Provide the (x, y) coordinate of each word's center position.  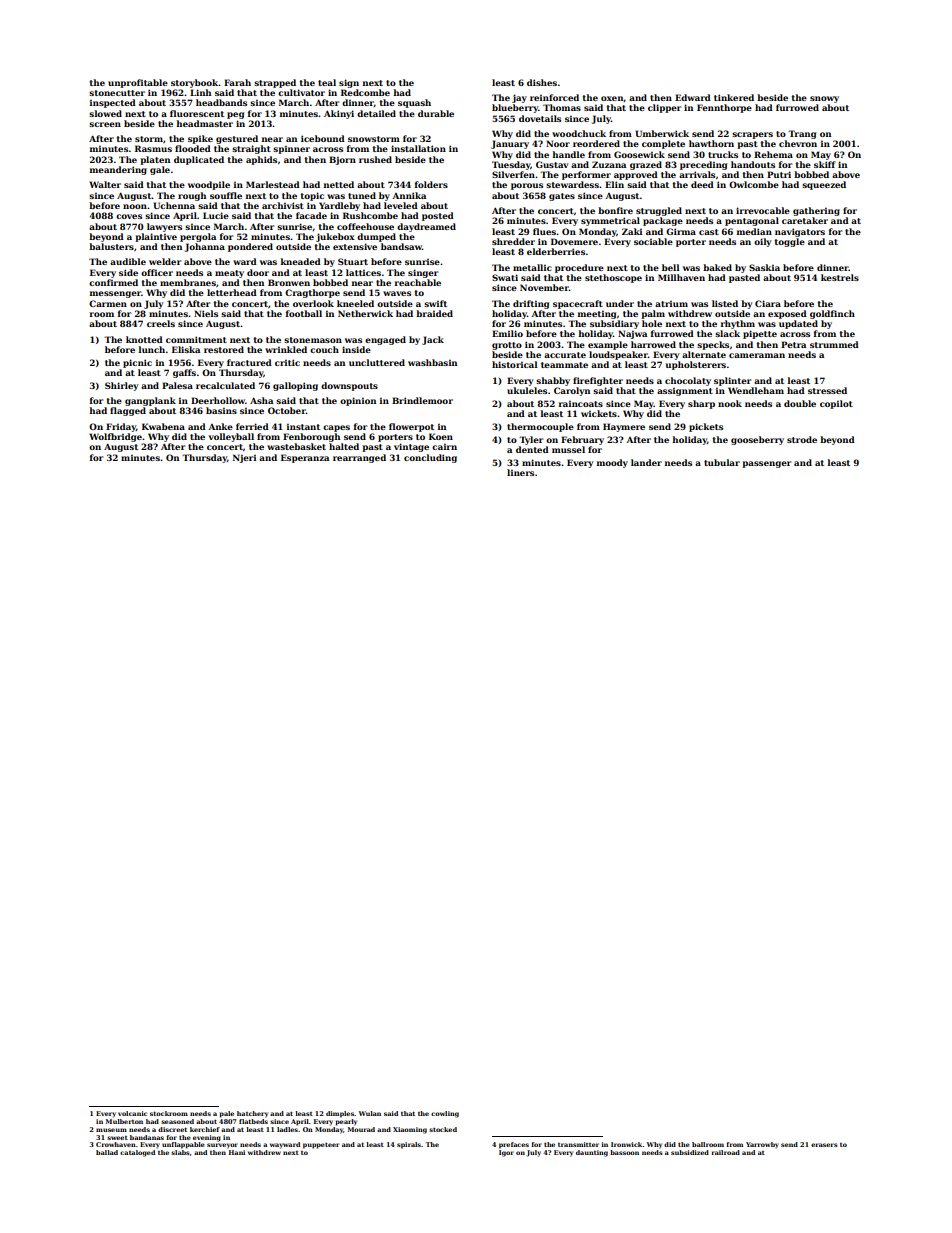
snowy (824, 99)
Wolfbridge (115, 437)
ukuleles (527, 390)
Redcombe (365, 92)
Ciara (768, 303)
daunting (592, 1153)
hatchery (252, 1114)
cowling (445, 1114)
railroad (725, 1152)
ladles (287, 1129)
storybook (194, 83)
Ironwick (627, 1144)
